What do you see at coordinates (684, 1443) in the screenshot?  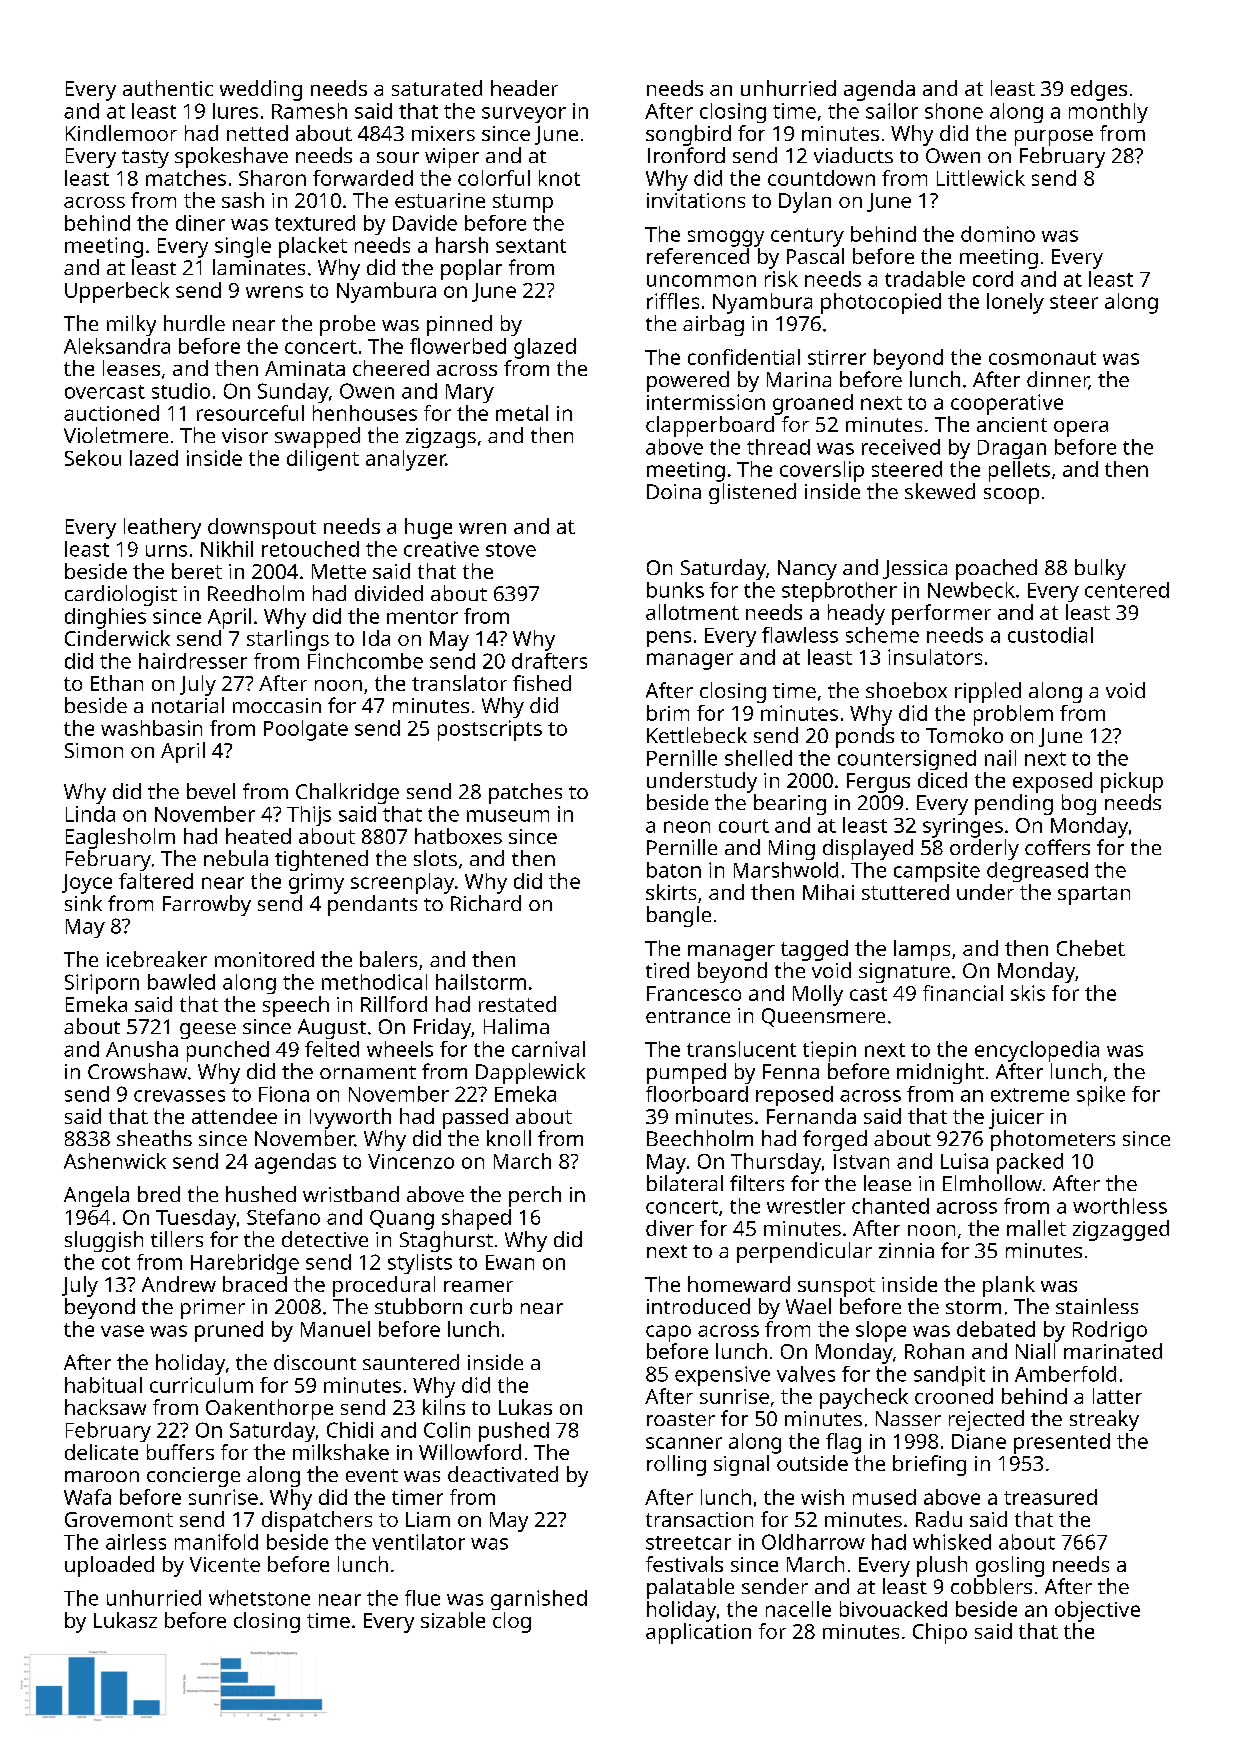 I see `scanner` at bounding box center [684, 1443].
